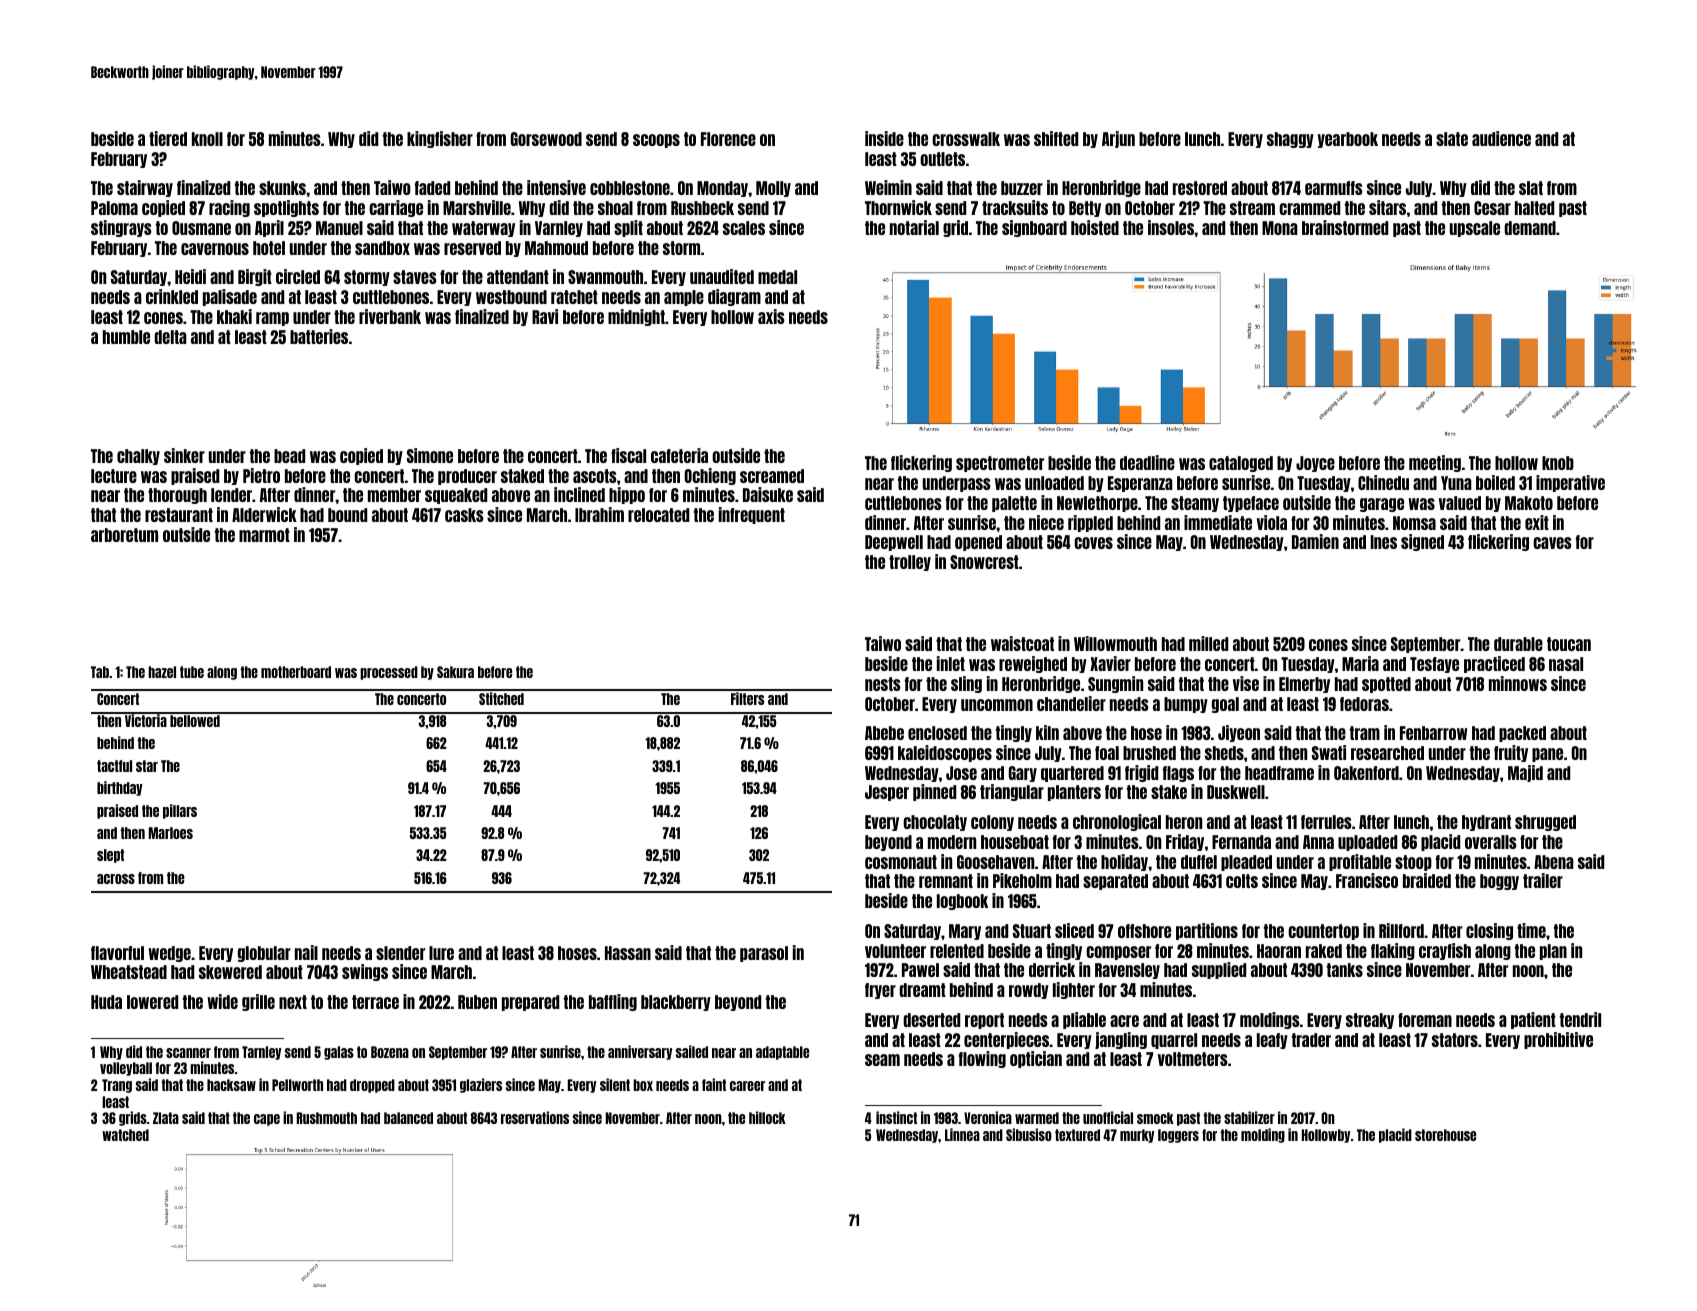 Image resolution: width=1697 pixels, height=1311 pixels. I want to click on shaggy, so click(1290, 140).
